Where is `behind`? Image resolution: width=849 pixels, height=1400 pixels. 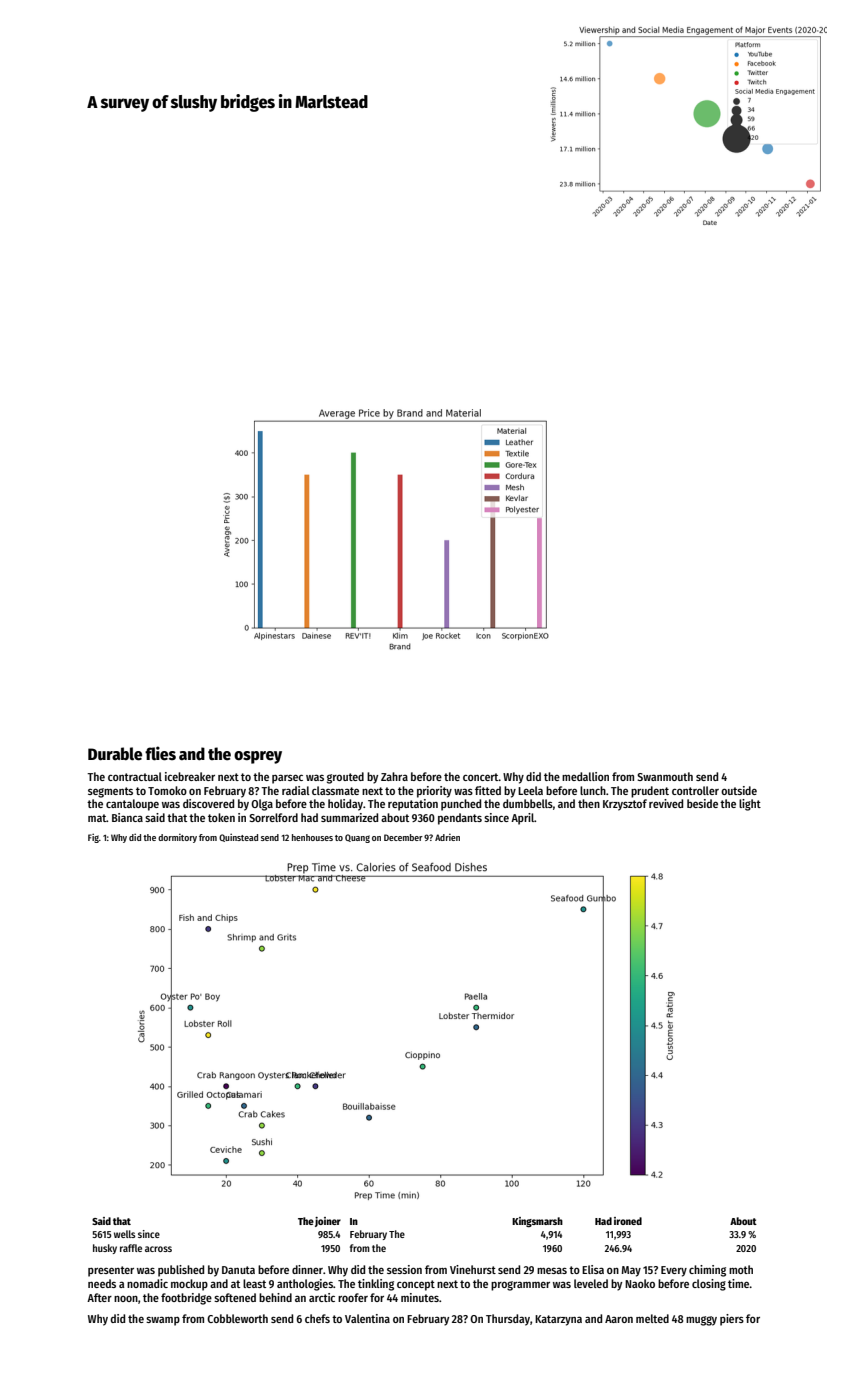
behind is located at coordinates (275, 1297).
